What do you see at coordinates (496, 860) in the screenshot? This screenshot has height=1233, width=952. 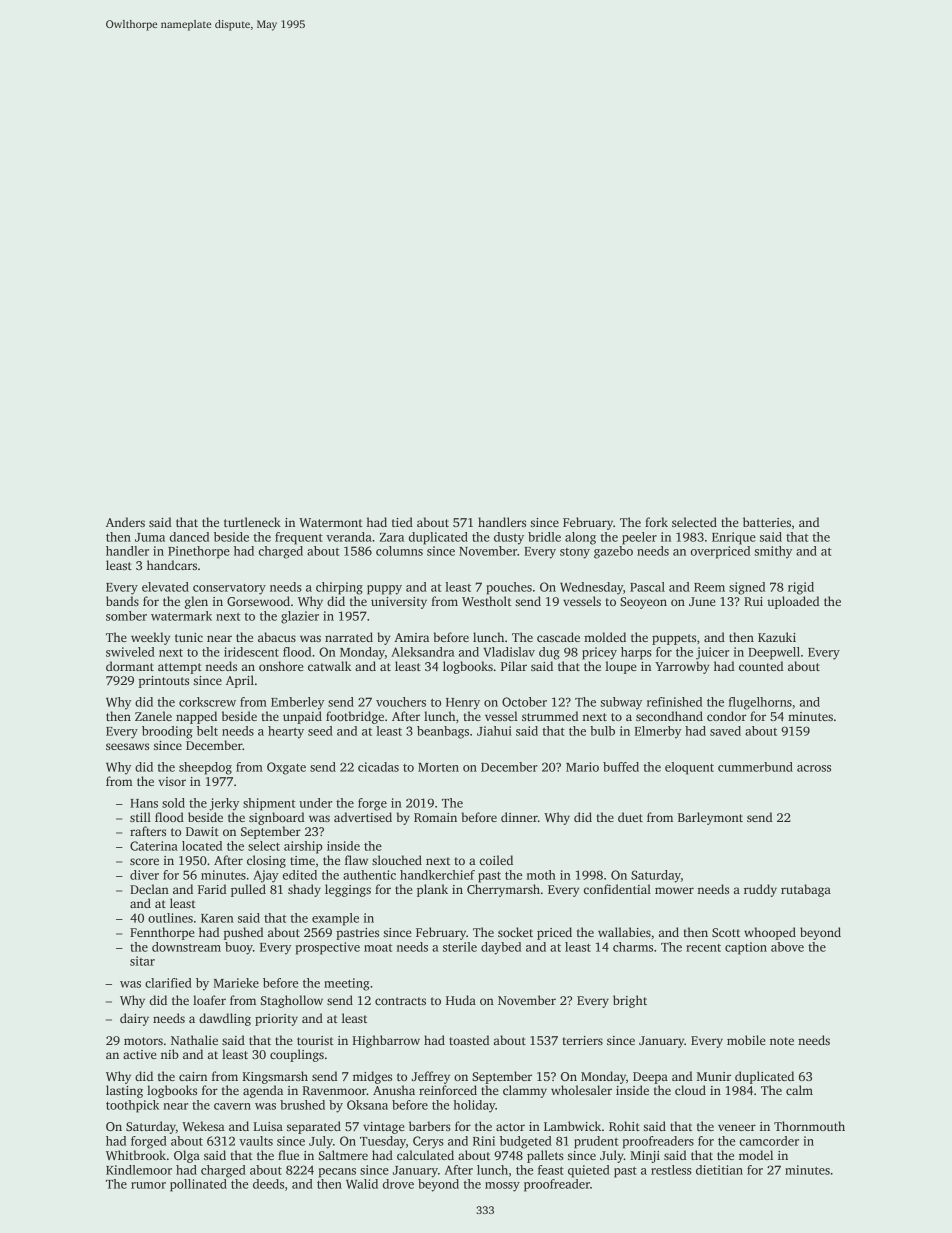 I see `coiled` at bounding box center [496, 860].
